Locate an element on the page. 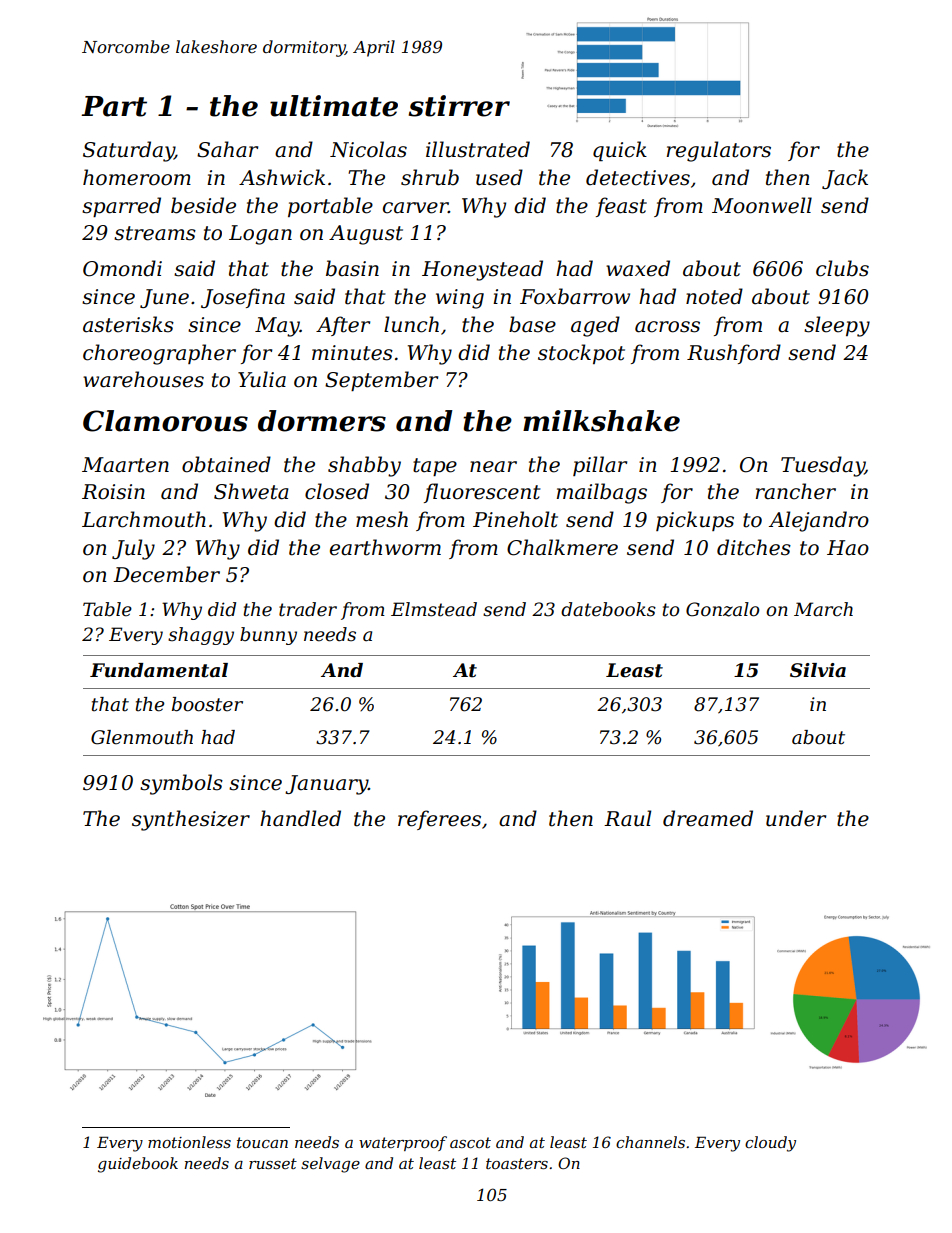  Maarten is located at coordinates (125, 465).
